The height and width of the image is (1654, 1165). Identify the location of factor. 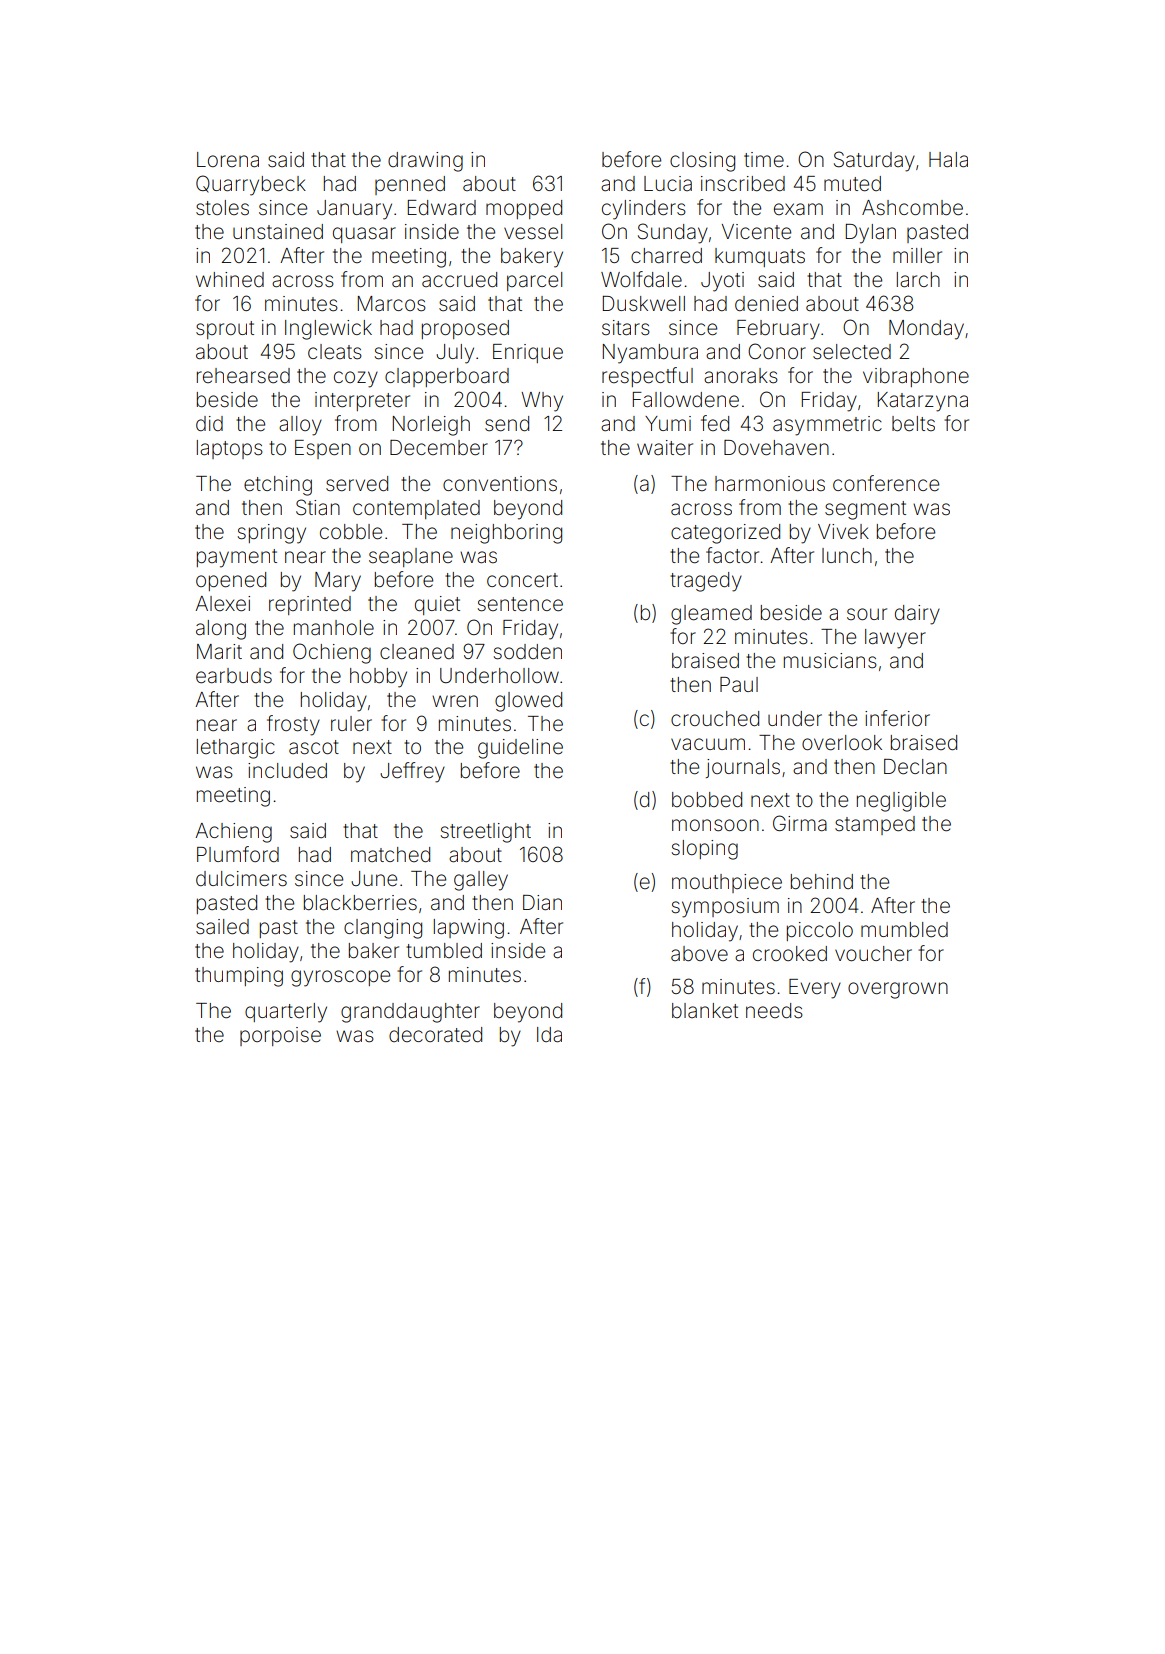
(732, 555).
